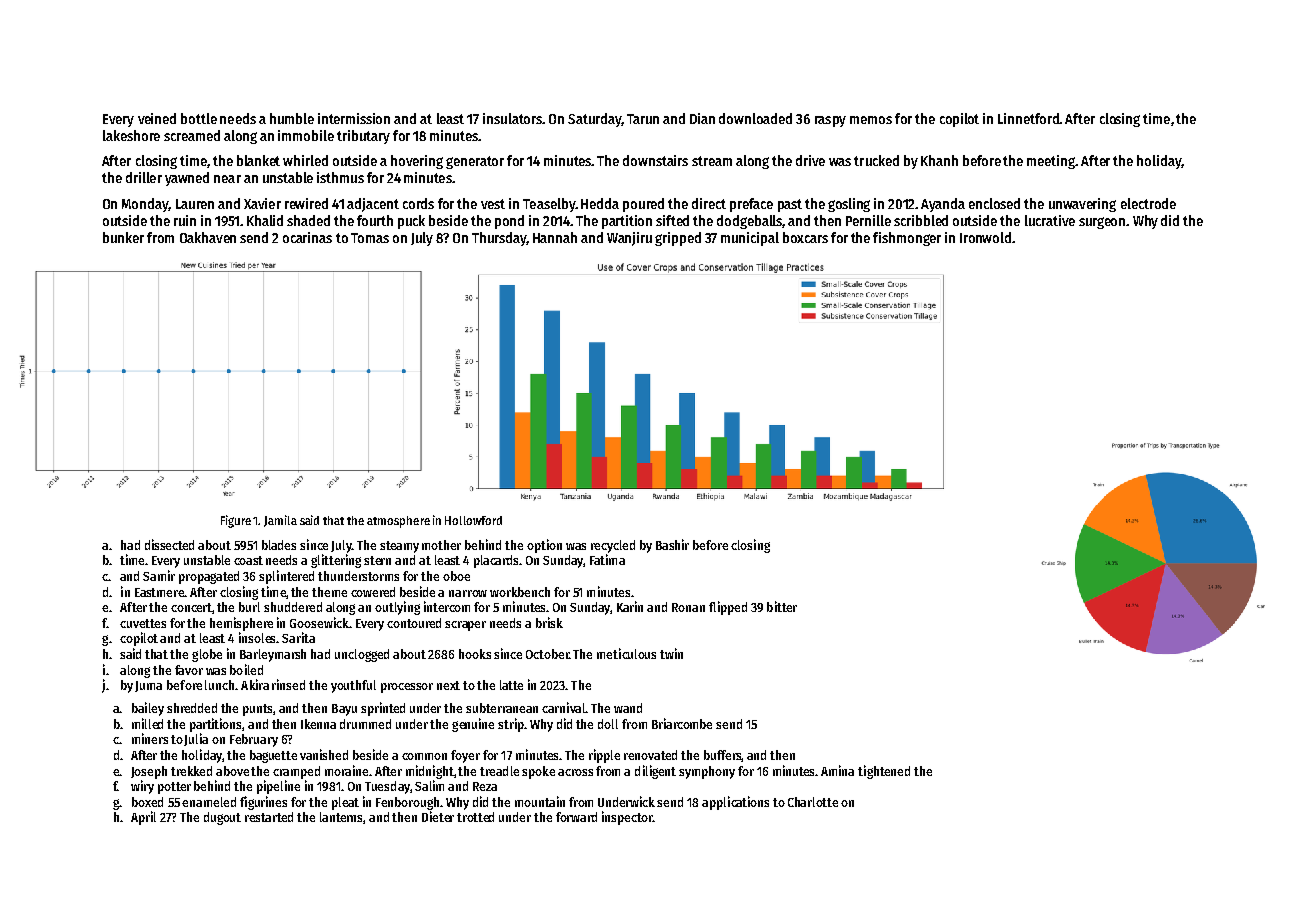  I want to click on Ikenna, so click(318, 724).
